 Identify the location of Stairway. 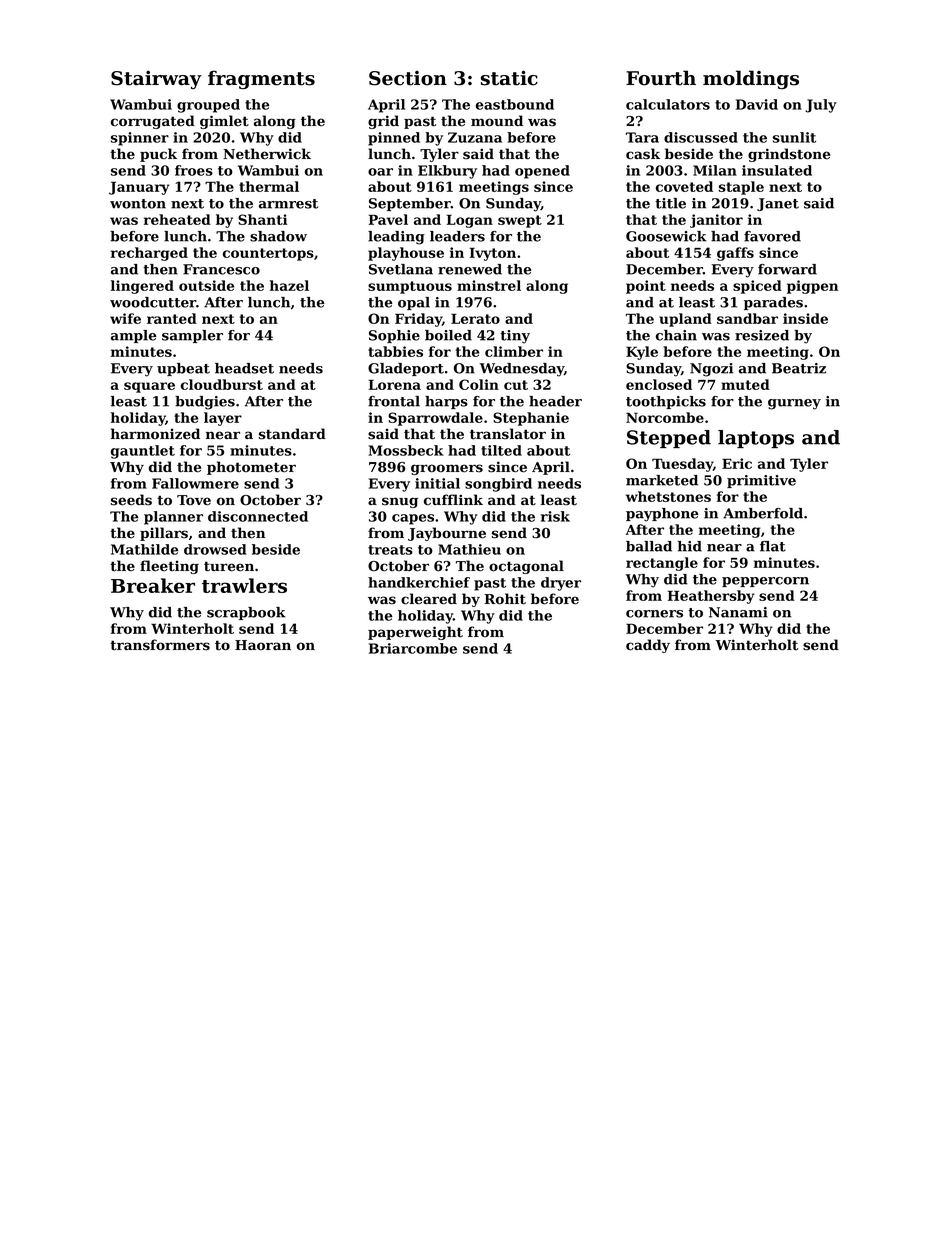
(156, 80).
